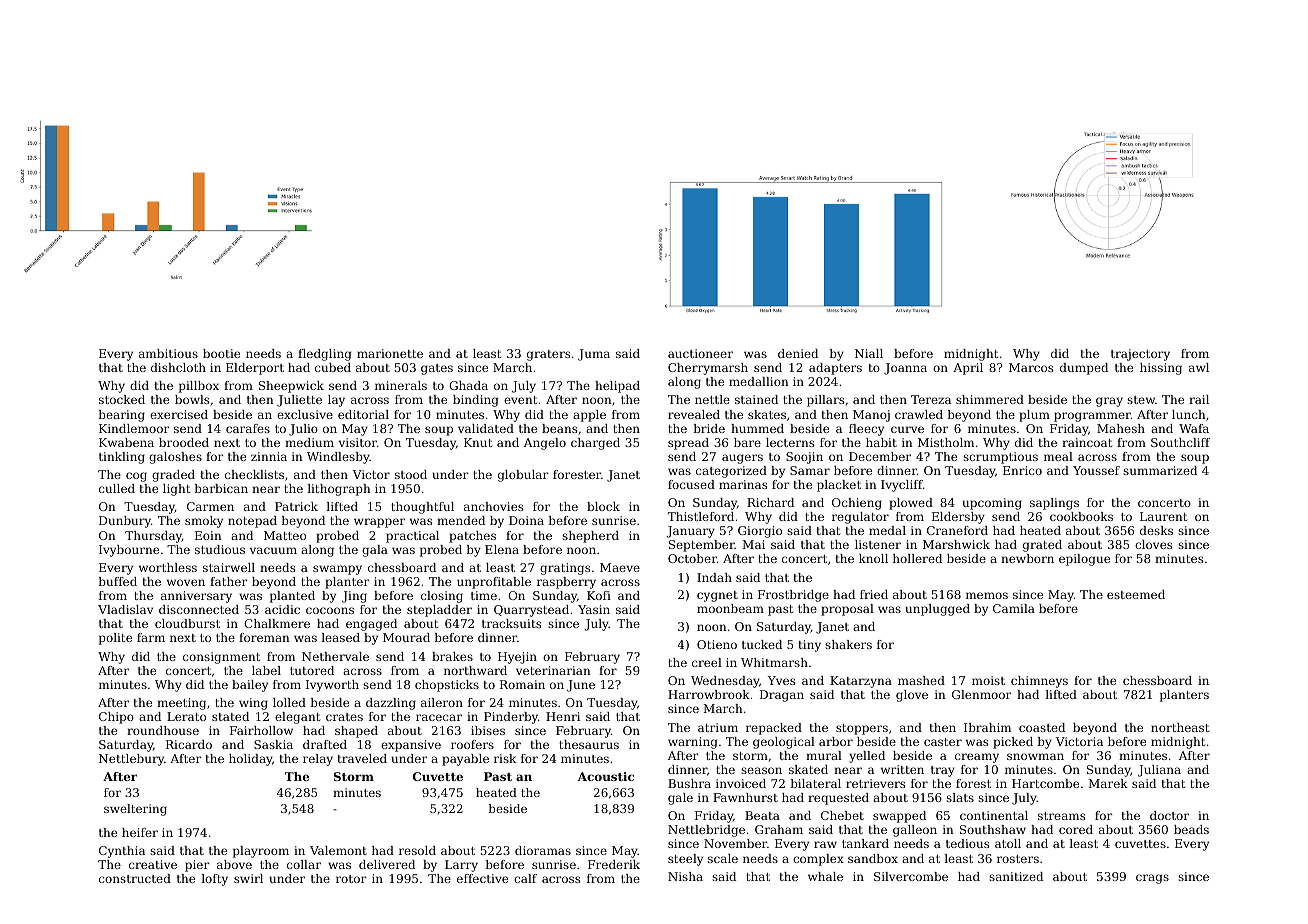  I want to click on Niall, so click(869, 353).
